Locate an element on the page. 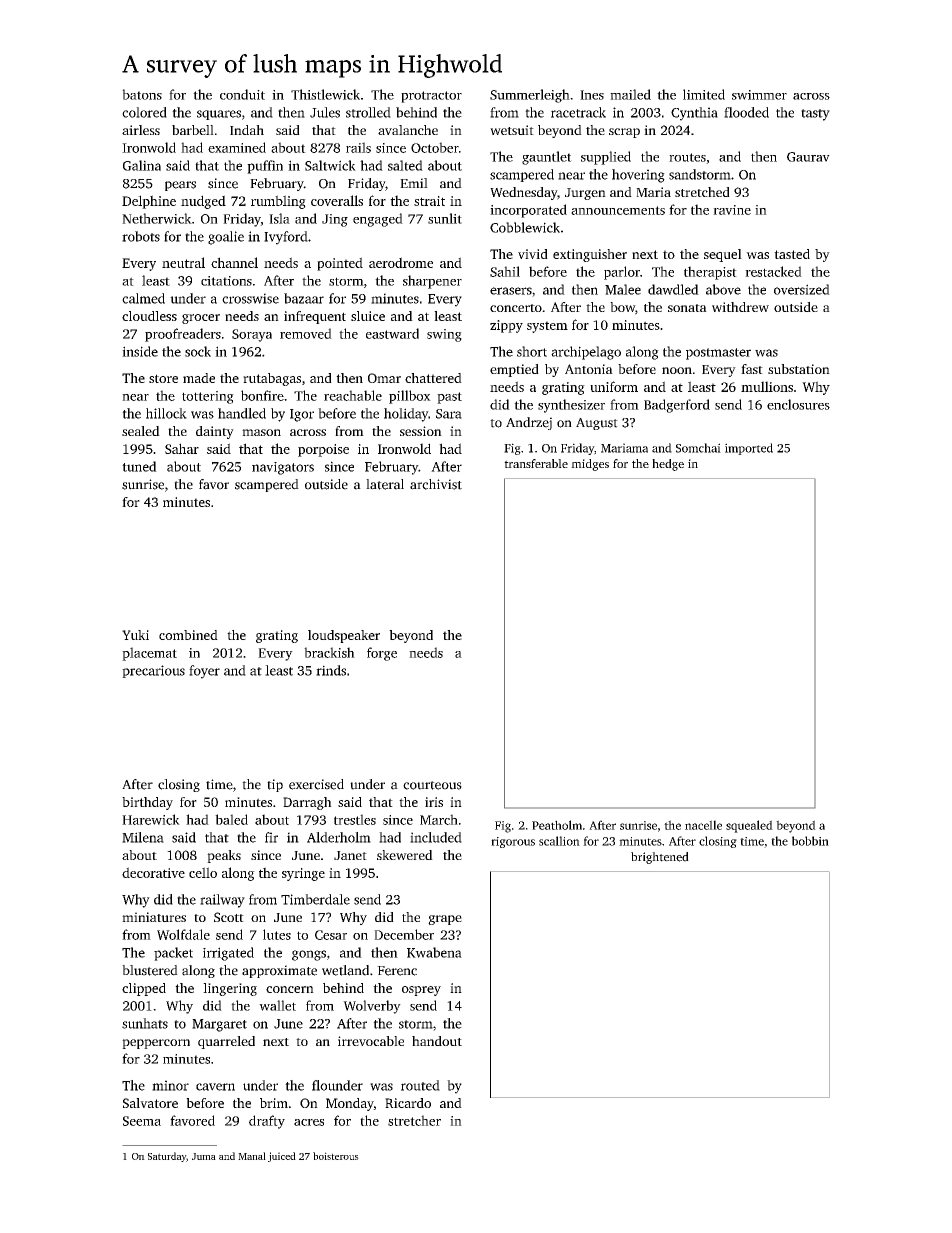 The image size is (952, 1233). holiday is located at coordinates (406, 415).
